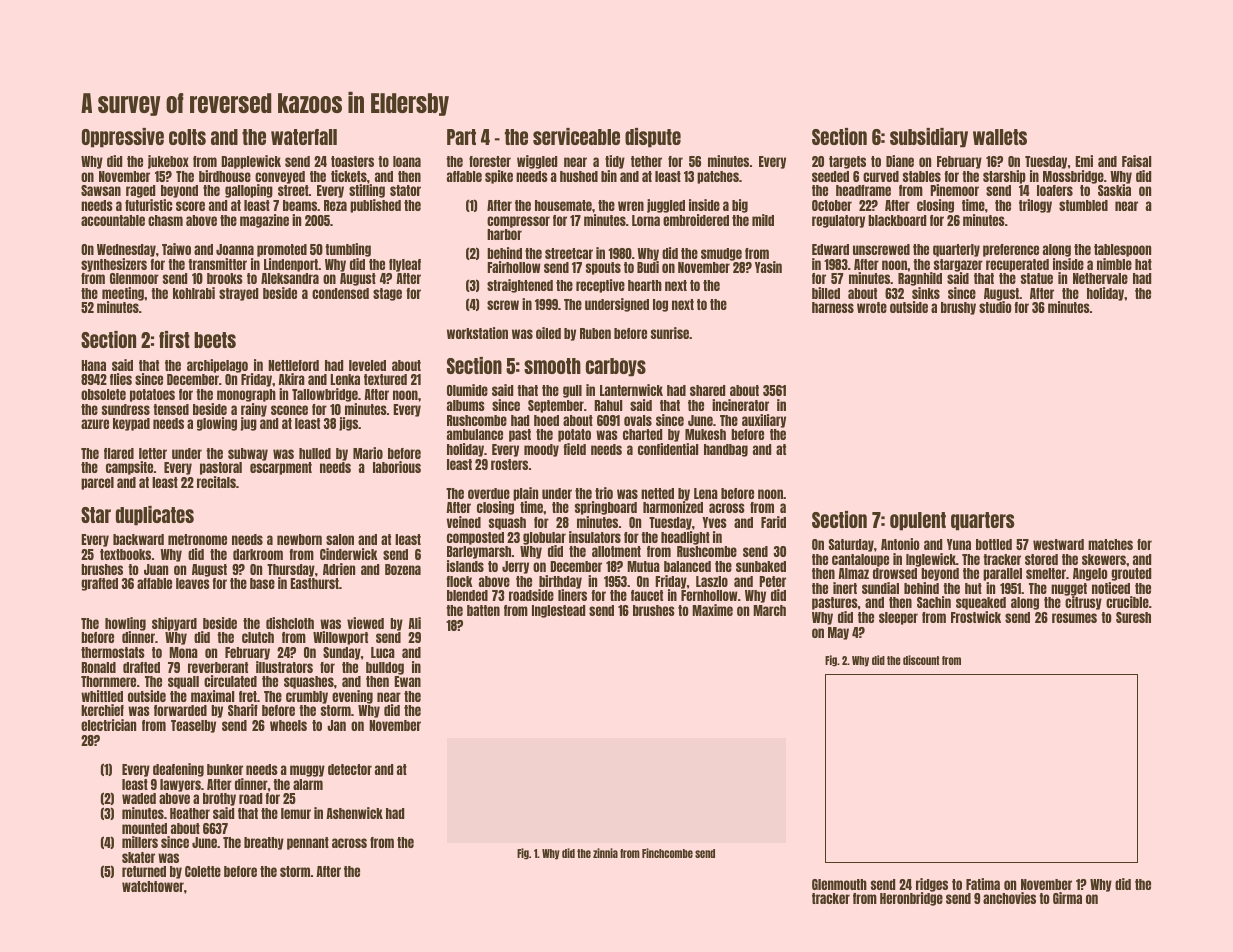 The height and width of the page is (952, 1233). Describe the element at coordinates (514, 267) in the page. I see `Fairhollow` at that location.
